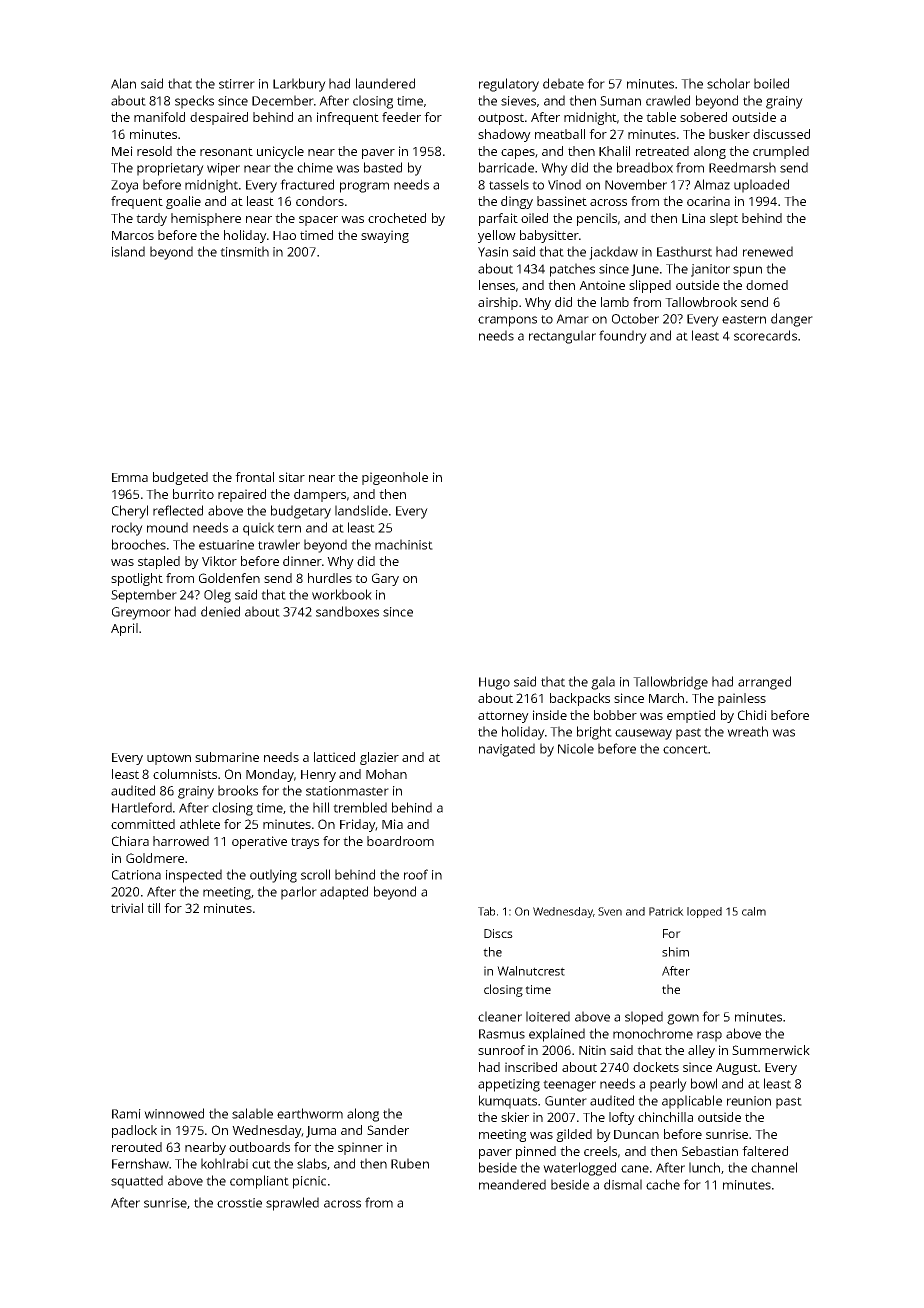  I want to click on Emma, so click(130, 477).
